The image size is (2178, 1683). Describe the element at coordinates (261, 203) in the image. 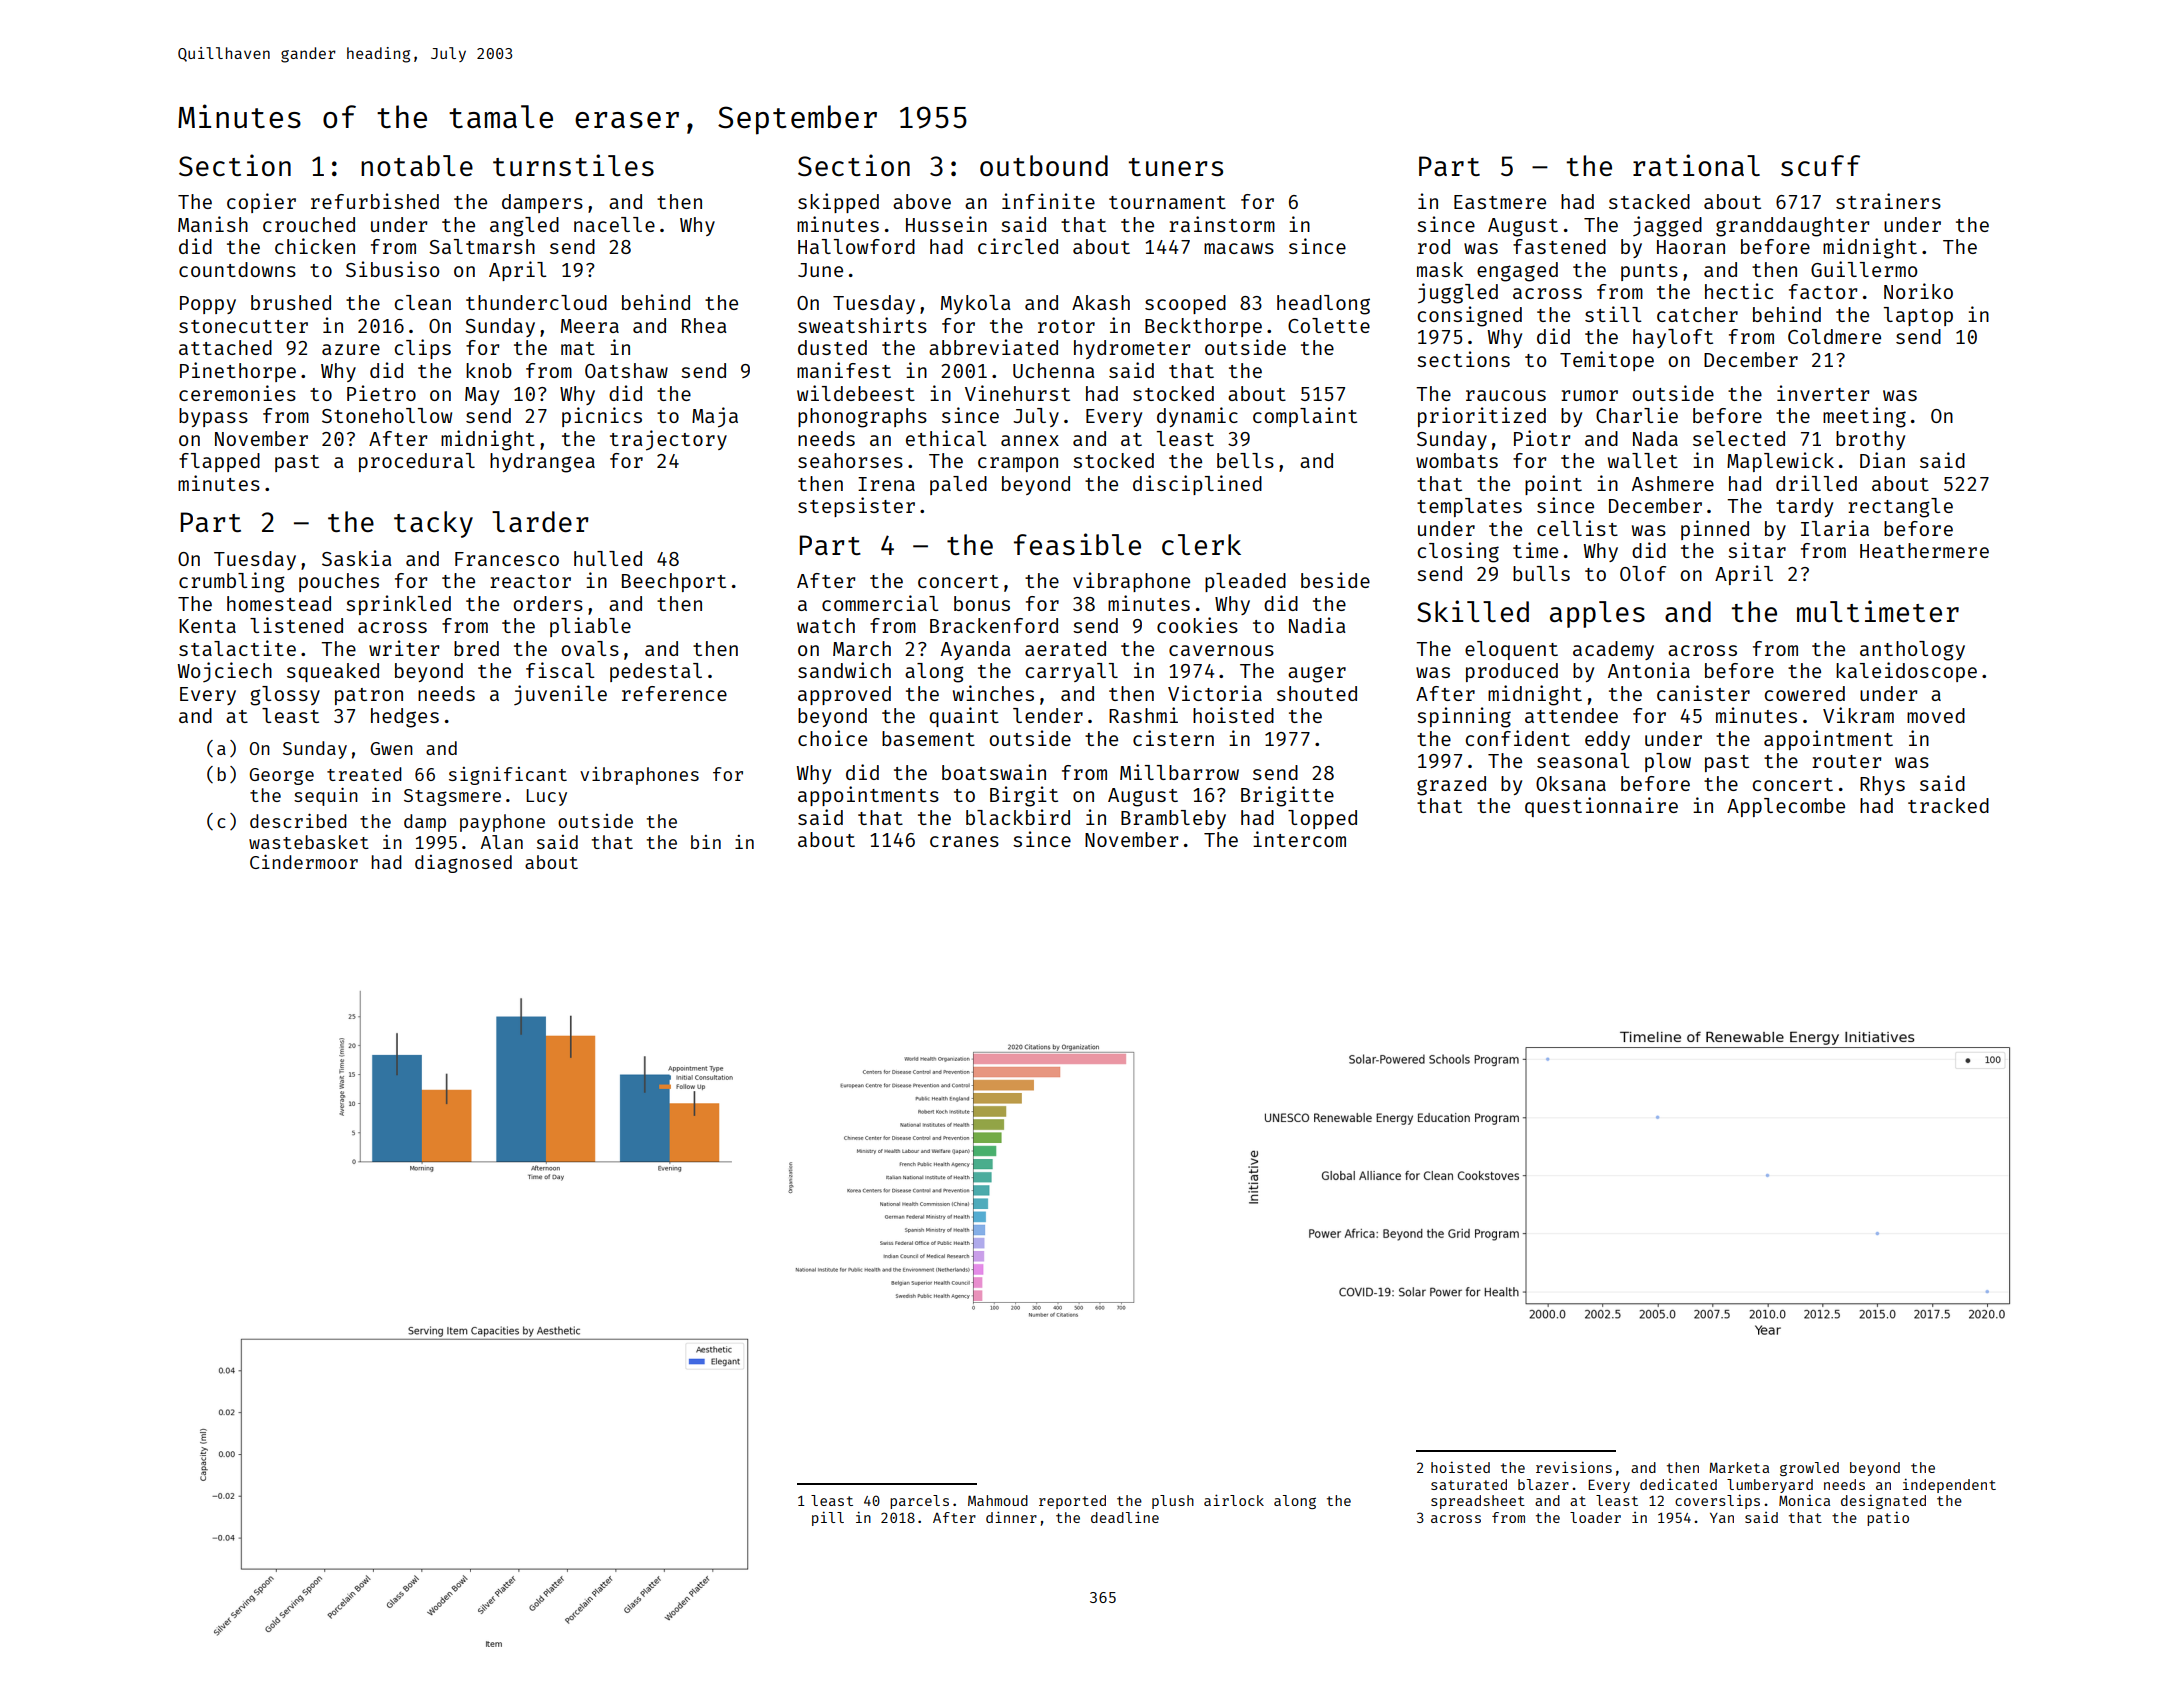

I see `copier` at that location.
